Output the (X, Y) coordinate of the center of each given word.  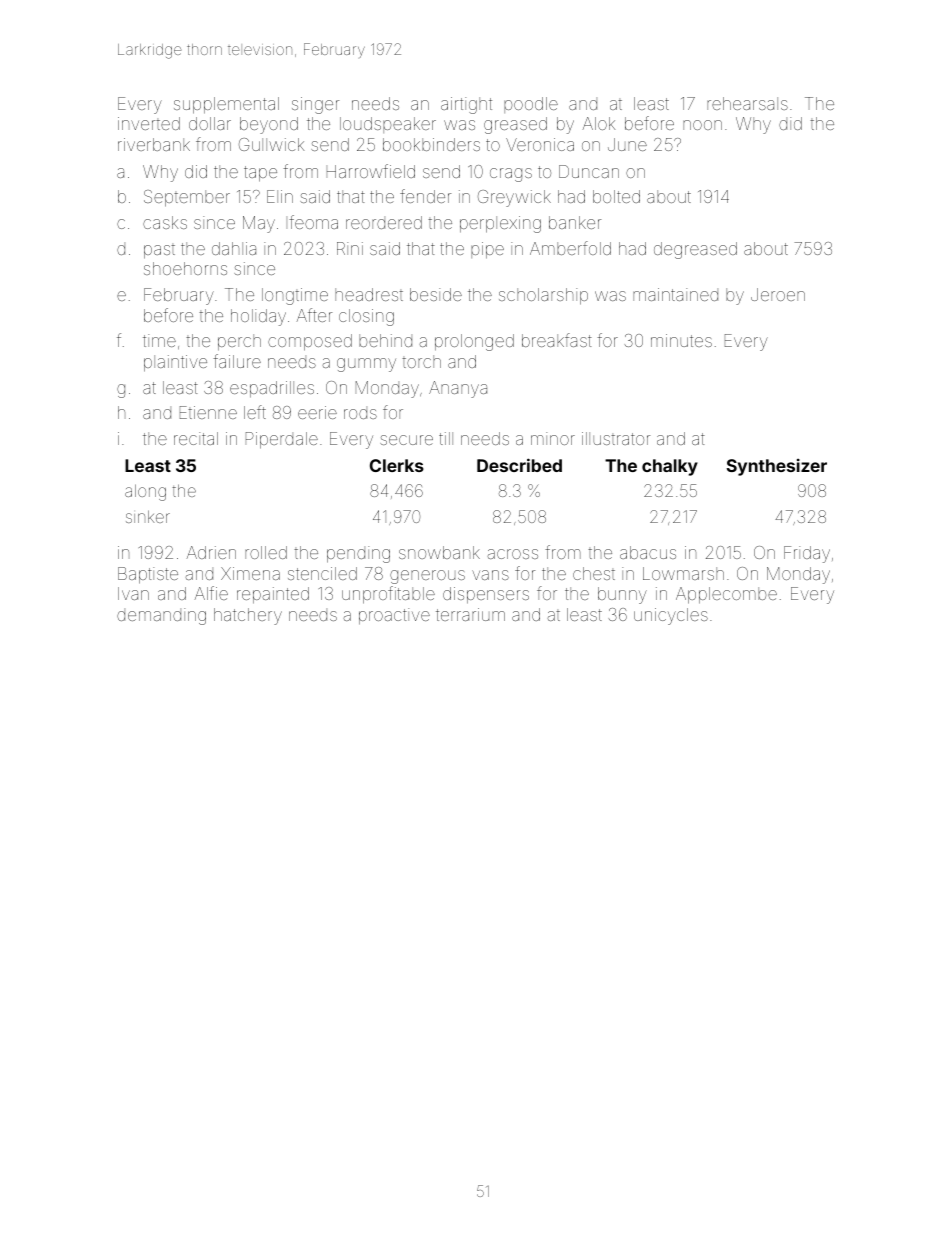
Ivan (133, 593)
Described (519, 465)
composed (310, 342)
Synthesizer (777, 467)
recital (196, 438)
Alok (599, 123)
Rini (350, 248)
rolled (266, 552)
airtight (466, 105)
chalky (670, 467)
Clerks (397, 465)
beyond (269, 125)
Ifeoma (313, 222)
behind (385, 340)
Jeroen (778, 294)
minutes (681, 340)
